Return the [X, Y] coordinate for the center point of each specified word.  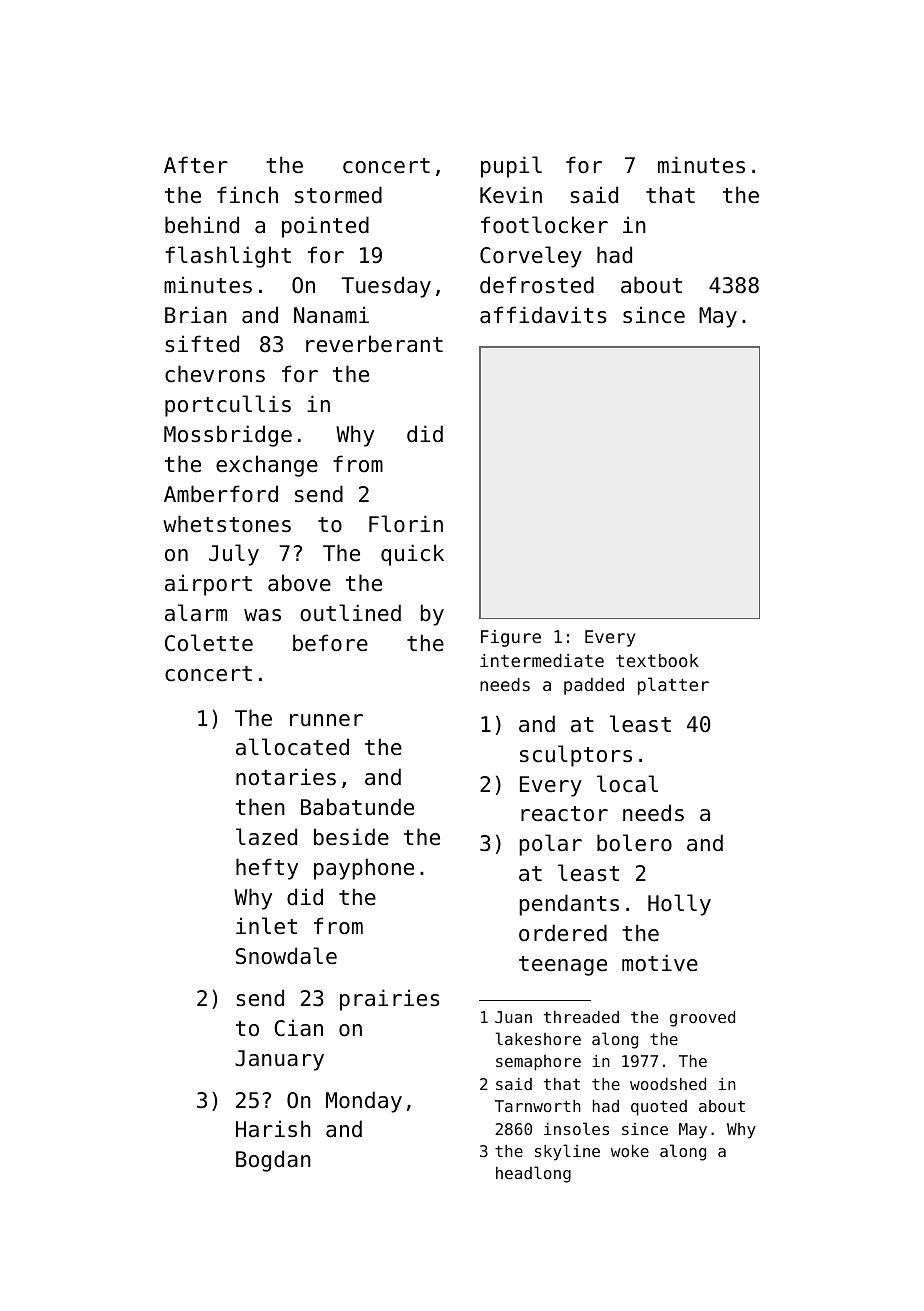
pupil [511, 167]
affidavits [543, 315]
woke [630, 1151]
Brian [196, 315]
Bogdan [273, 1161]
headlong [533, 1174]
